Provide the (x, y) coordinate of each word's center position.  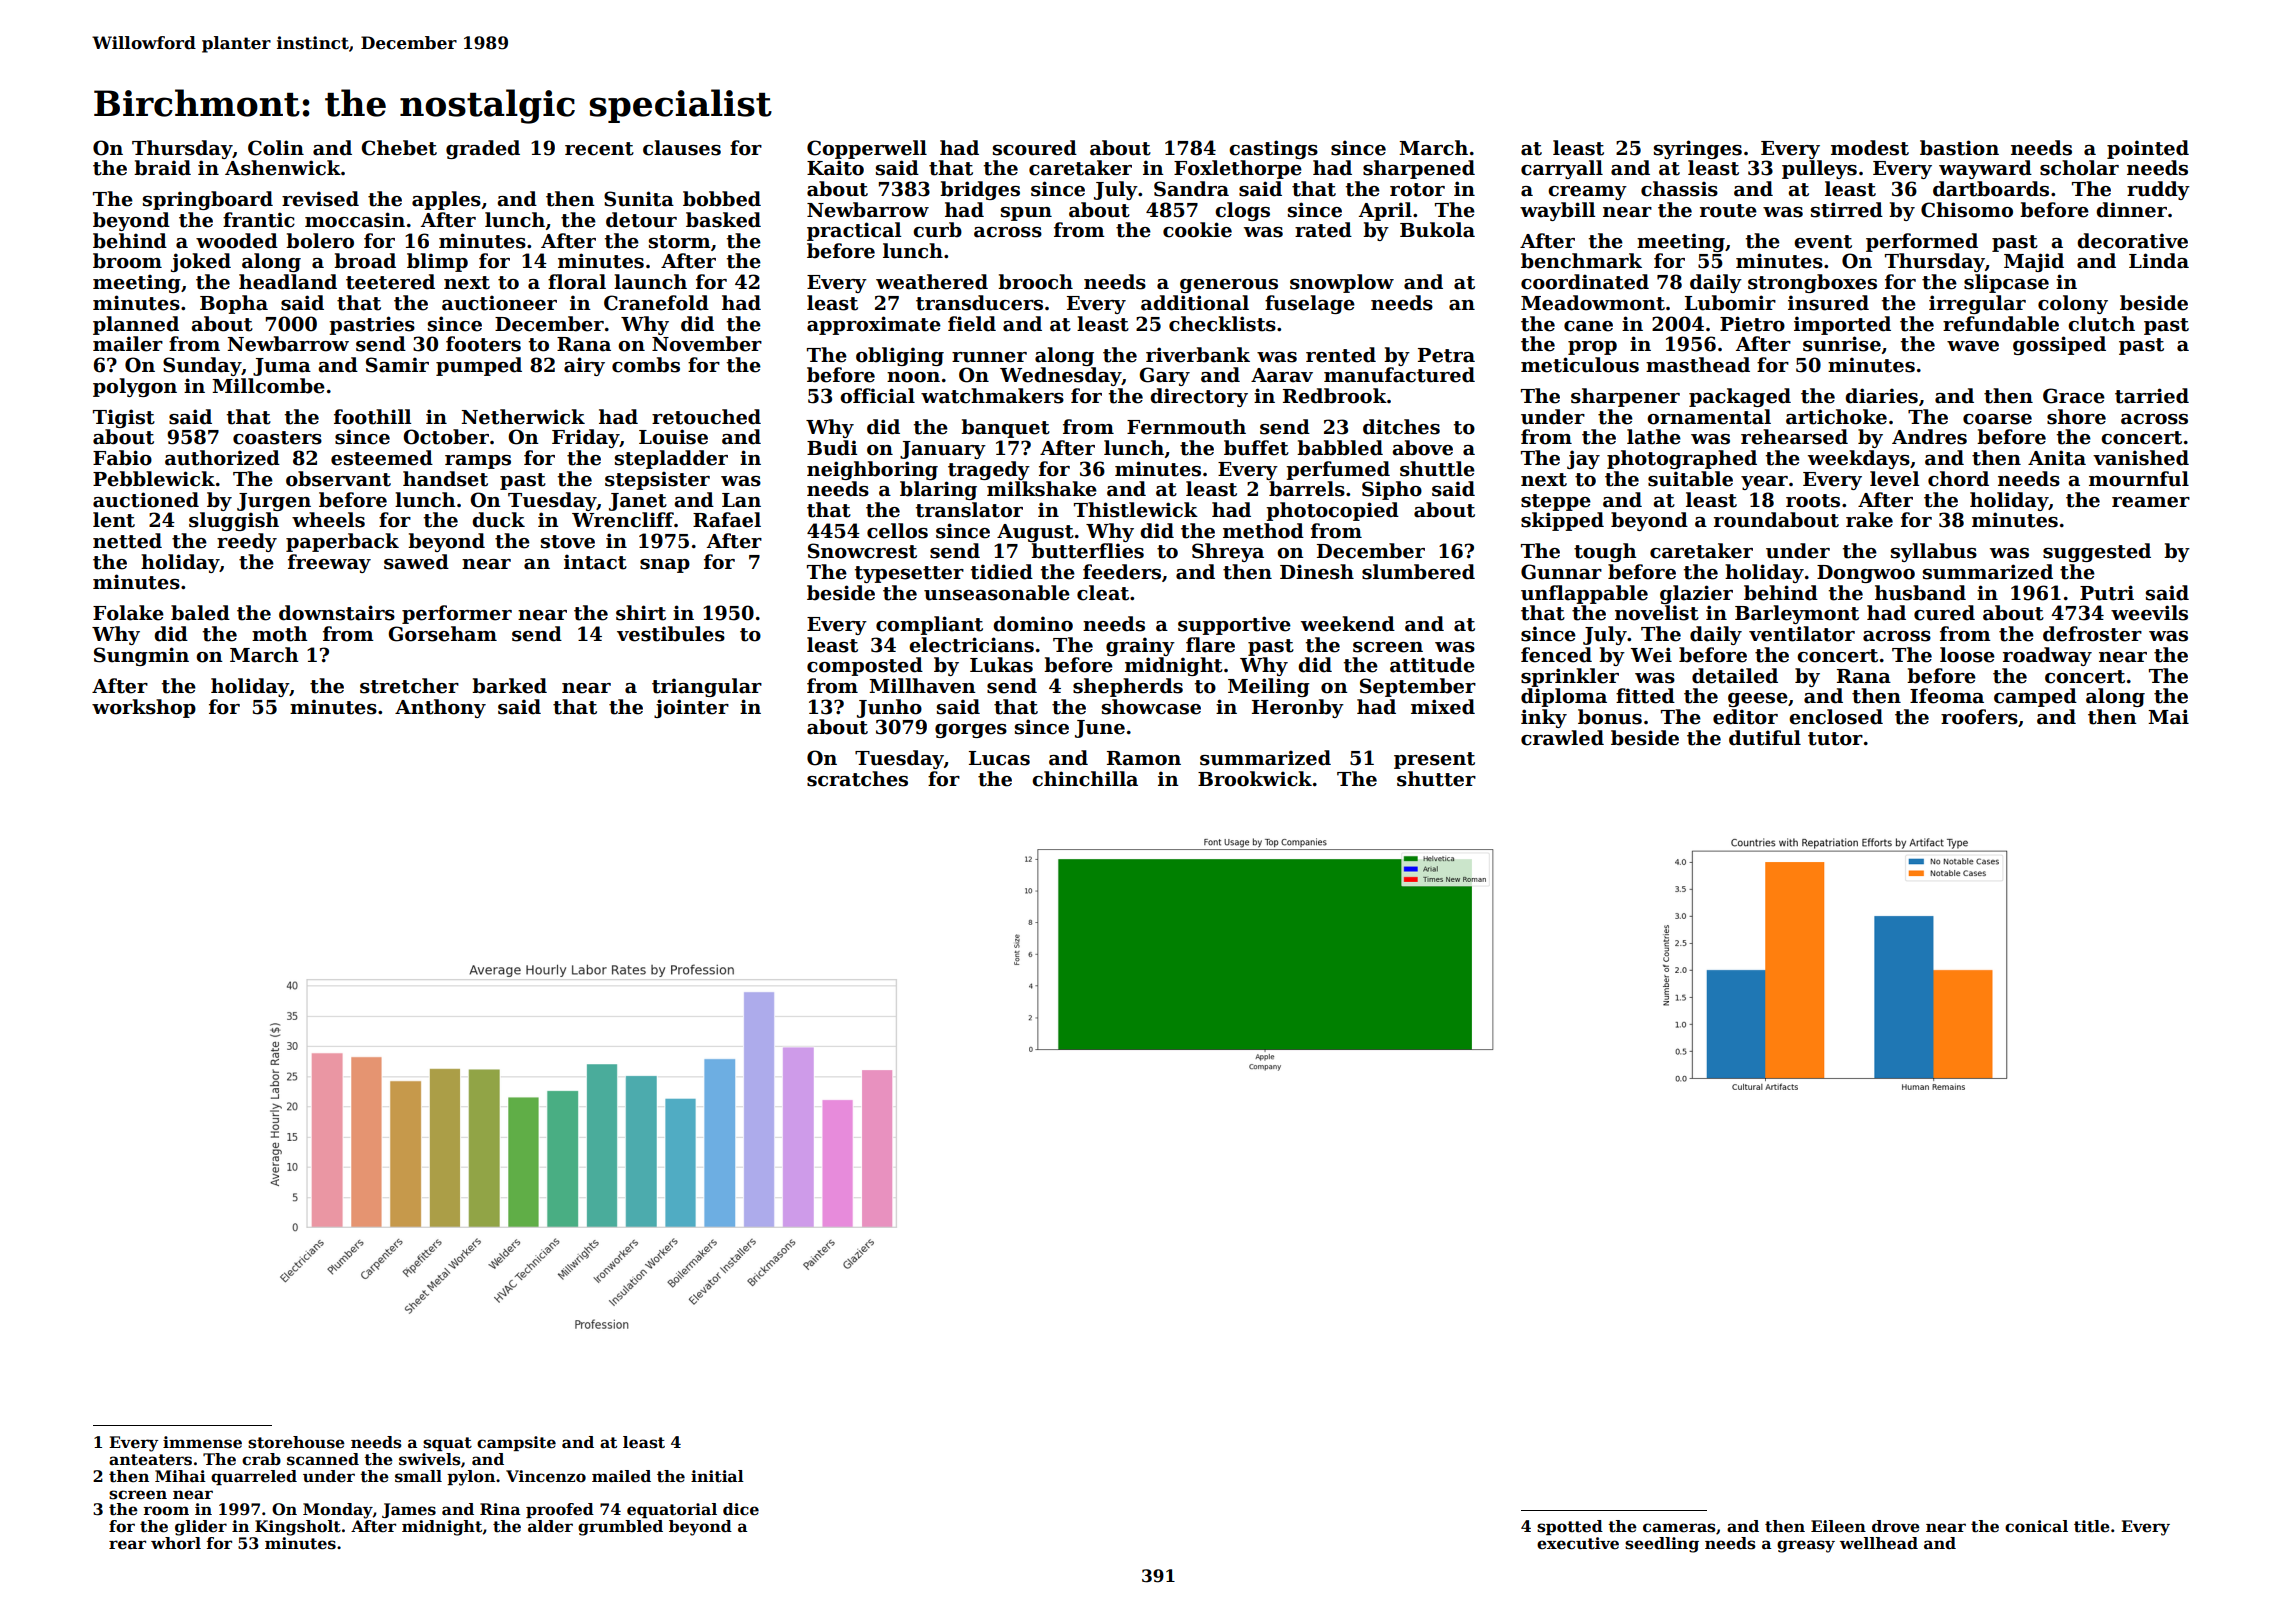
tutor (1835, 739)
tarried (2152, 396)
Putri (2107, 593)
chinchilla (1085, 779)
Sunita (639, 199)
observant (338, 479)
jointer (691, 708)
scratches (857, 779)
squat (447, 1444)
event (1823, 242)
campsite (516, 1443)
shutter (1436, 779)
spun (1026, 214)
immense (202, 1442)
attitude (1432, 665)
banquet (1005, 428)
